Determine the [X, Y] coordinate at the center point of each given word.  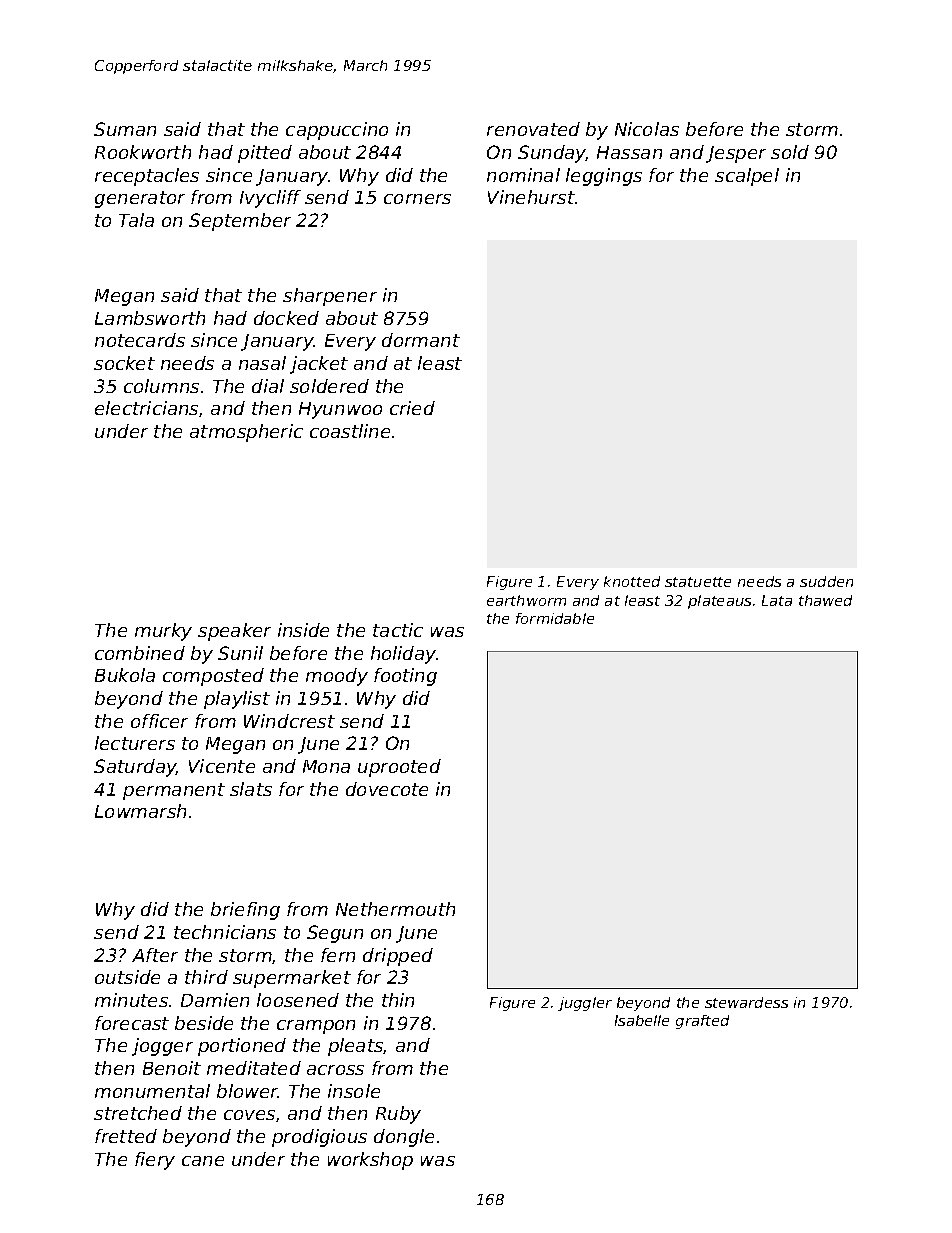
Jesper [736, 154]
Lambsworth [150, 318]
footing [405, 677]
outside [127, 977]
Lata [777, 600]
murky [163, 632]
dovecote [387, 789]
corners [417, 199]
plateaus [719, 602]
